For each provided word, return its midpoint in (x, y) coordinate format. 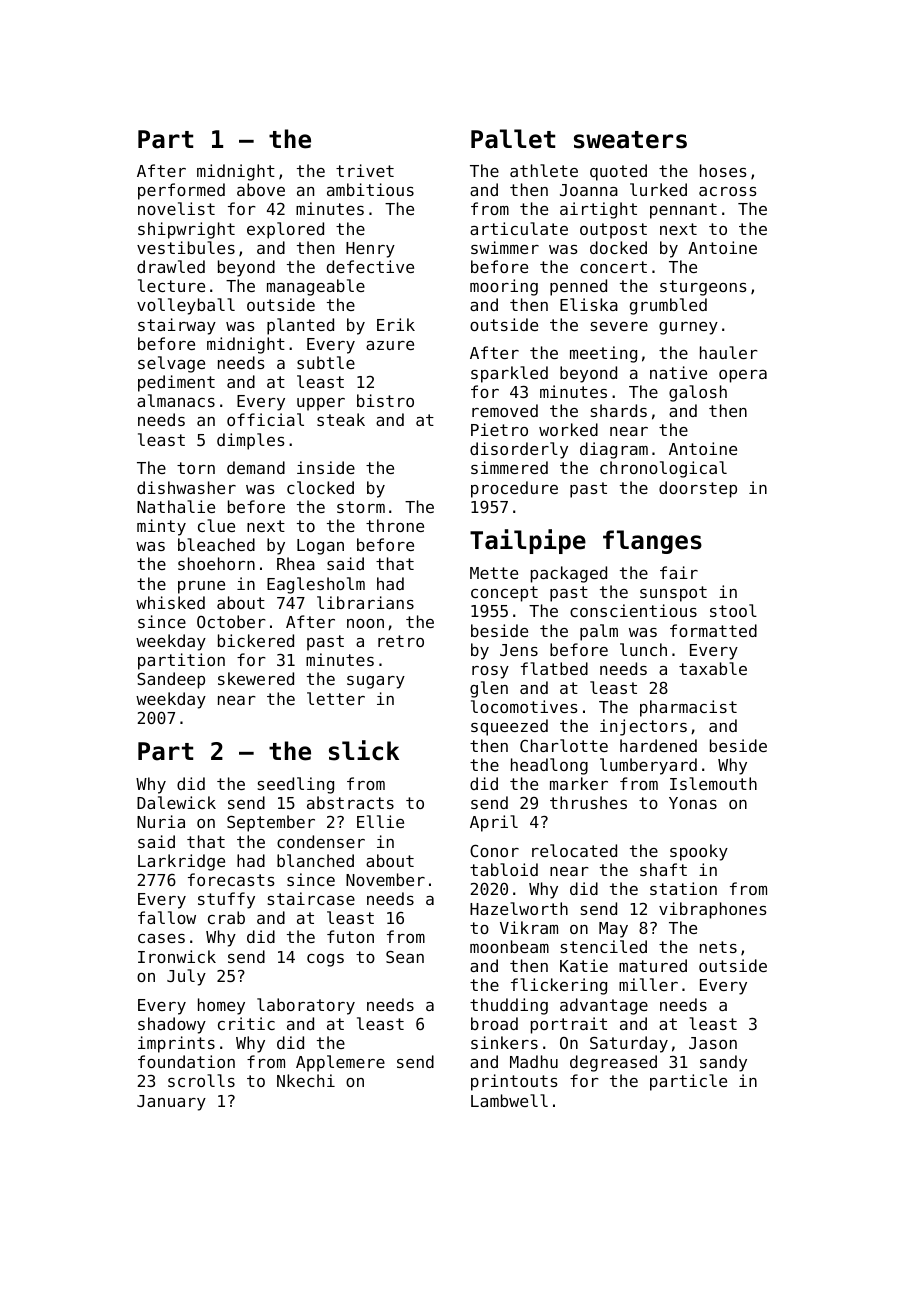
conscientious (633, 610)
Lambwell (509, 1100)
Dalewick (176, 802)
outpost (613, 231)
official (265, 419)
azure (390, 345)
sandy (723, 1063)
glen (489, 689)
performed (181, 191)
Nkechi (306, 1080)
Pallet (513, 139)
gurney (688, 328)
